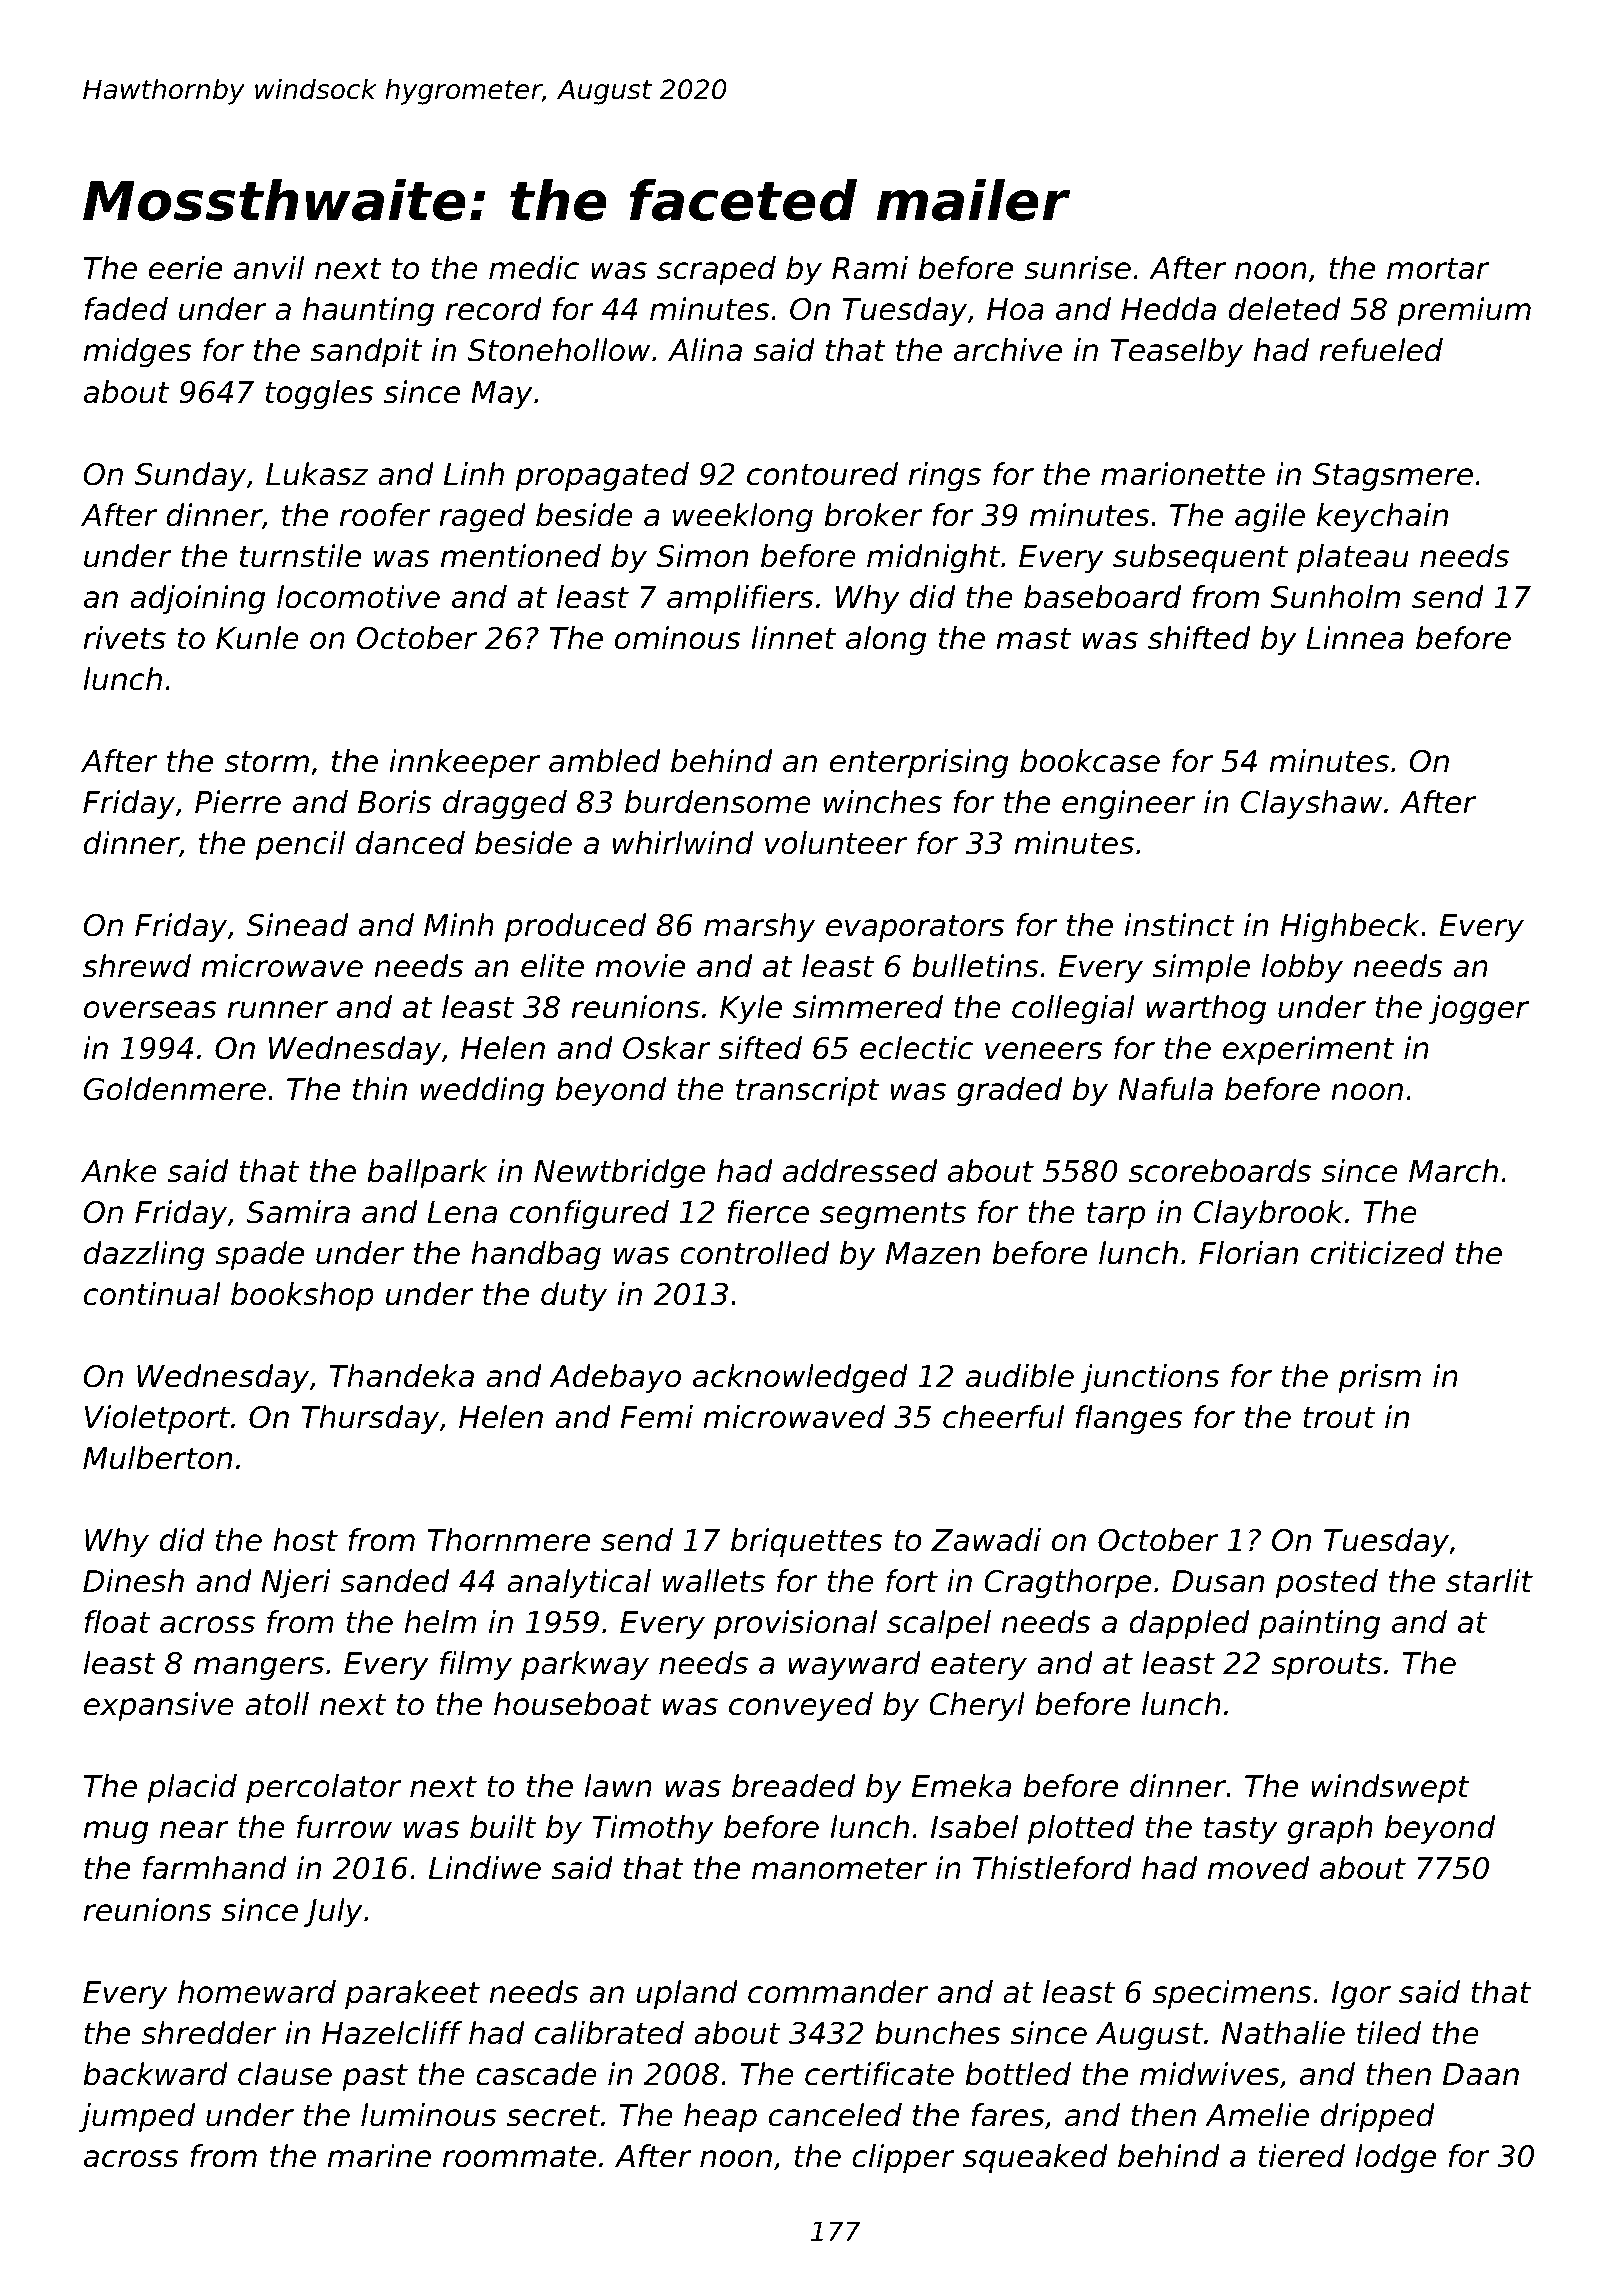 This image has width=1620, height=2292. What do you see at coordinates (1218, 1581) in the image?
I see `Dusan` at bounding box center [1218, 1581].
